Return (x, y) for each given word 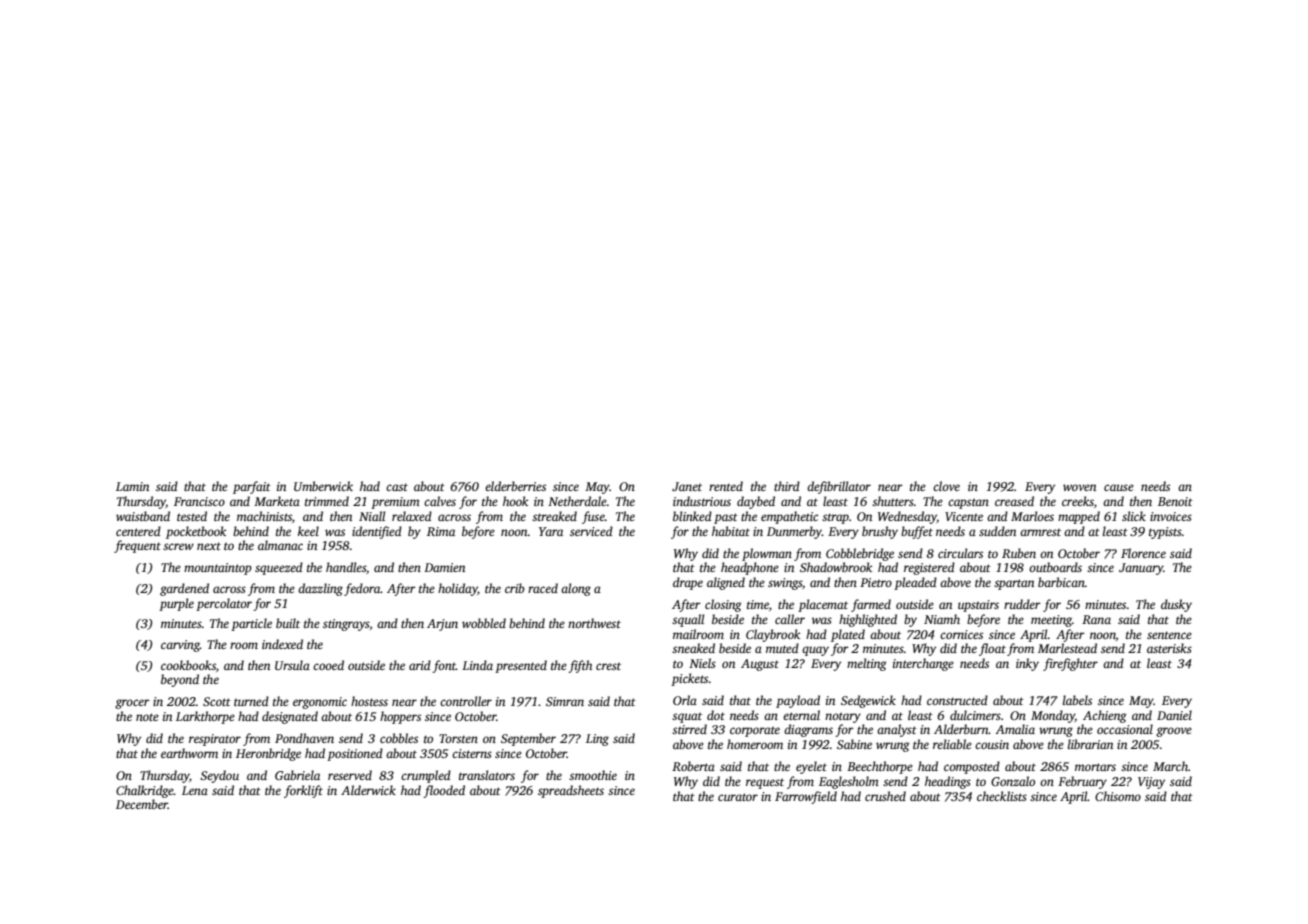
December (142, 804)
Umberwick (323, 486)
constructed (957, 700)
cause (1119, 487)
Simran (565, 701)
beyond (180, 680)
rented (726, 486)
